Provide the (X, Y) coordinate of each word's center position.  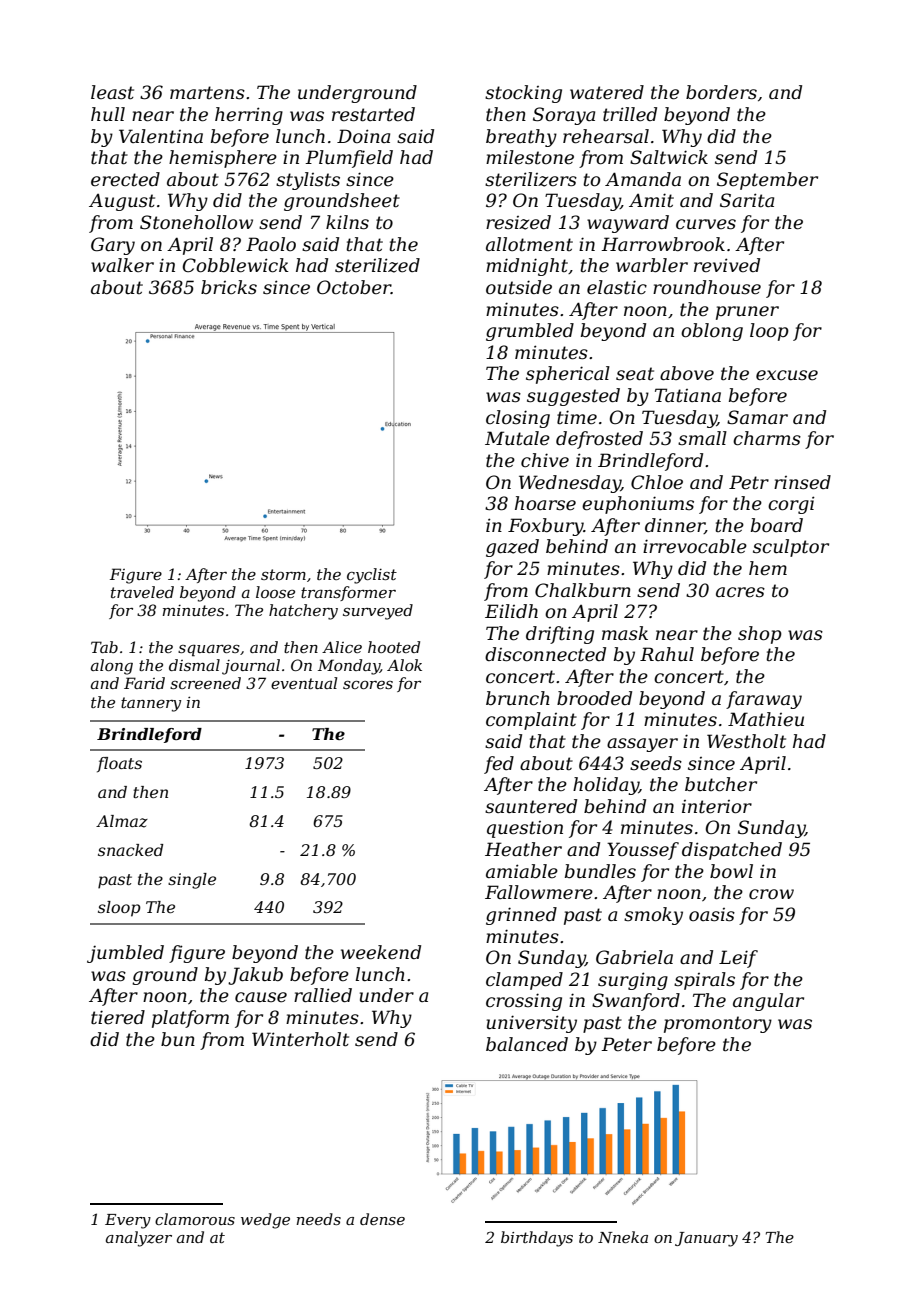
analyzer (139, 1239)
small (702, 438)
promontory (718, 1024)
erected (125, 179)
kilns (347, 222)
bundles (600, 871)
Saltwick (669, 157)
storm (283, 574)
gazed (512, 548)
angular (768, 1002)
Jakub (255, 976)
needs (318, 1219)
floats (119, 765)
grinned (521, 916)
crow (771, 894)
